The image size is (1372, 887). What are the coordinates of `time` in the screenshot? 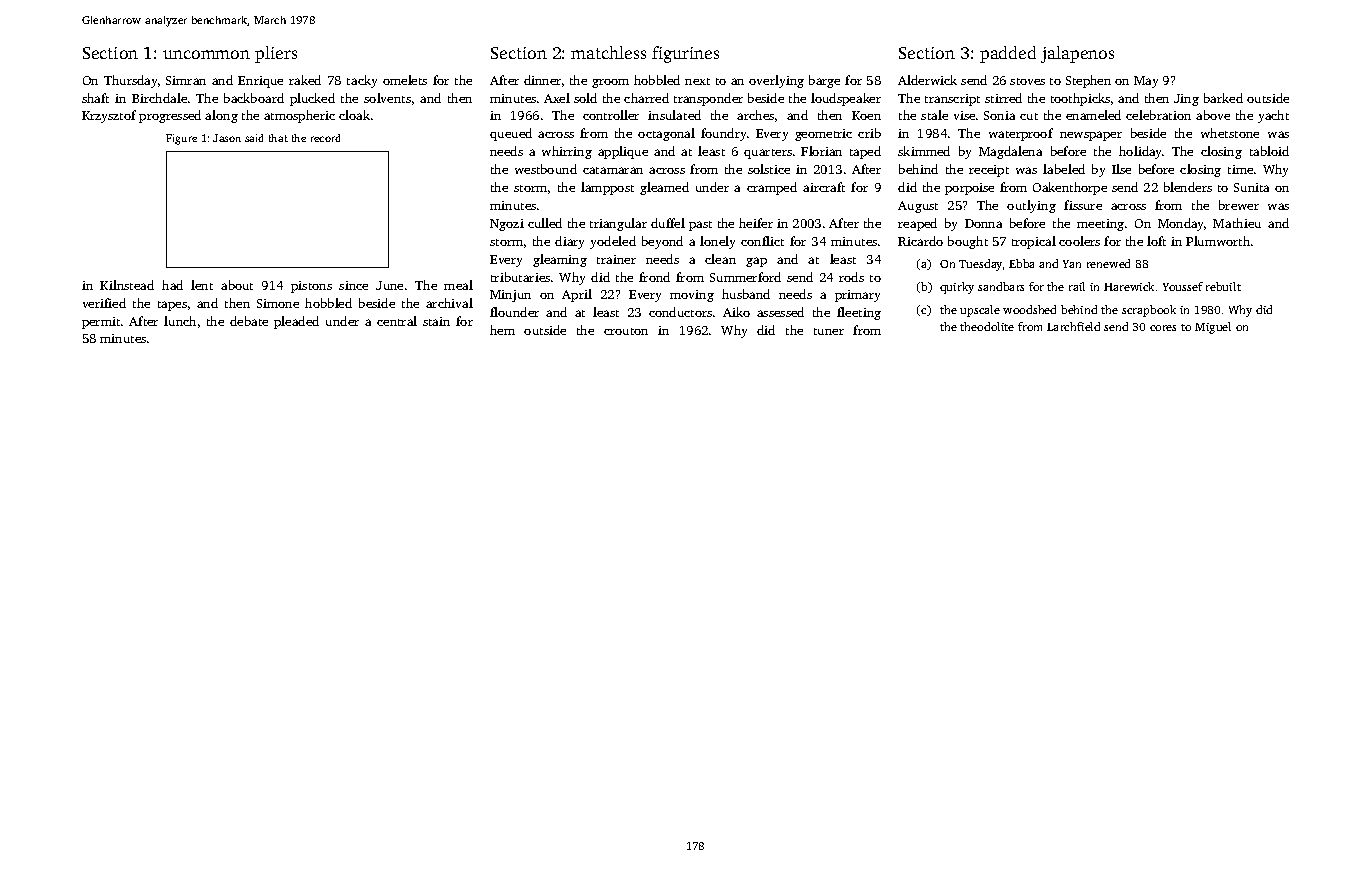 It's located at (1240, 169).
